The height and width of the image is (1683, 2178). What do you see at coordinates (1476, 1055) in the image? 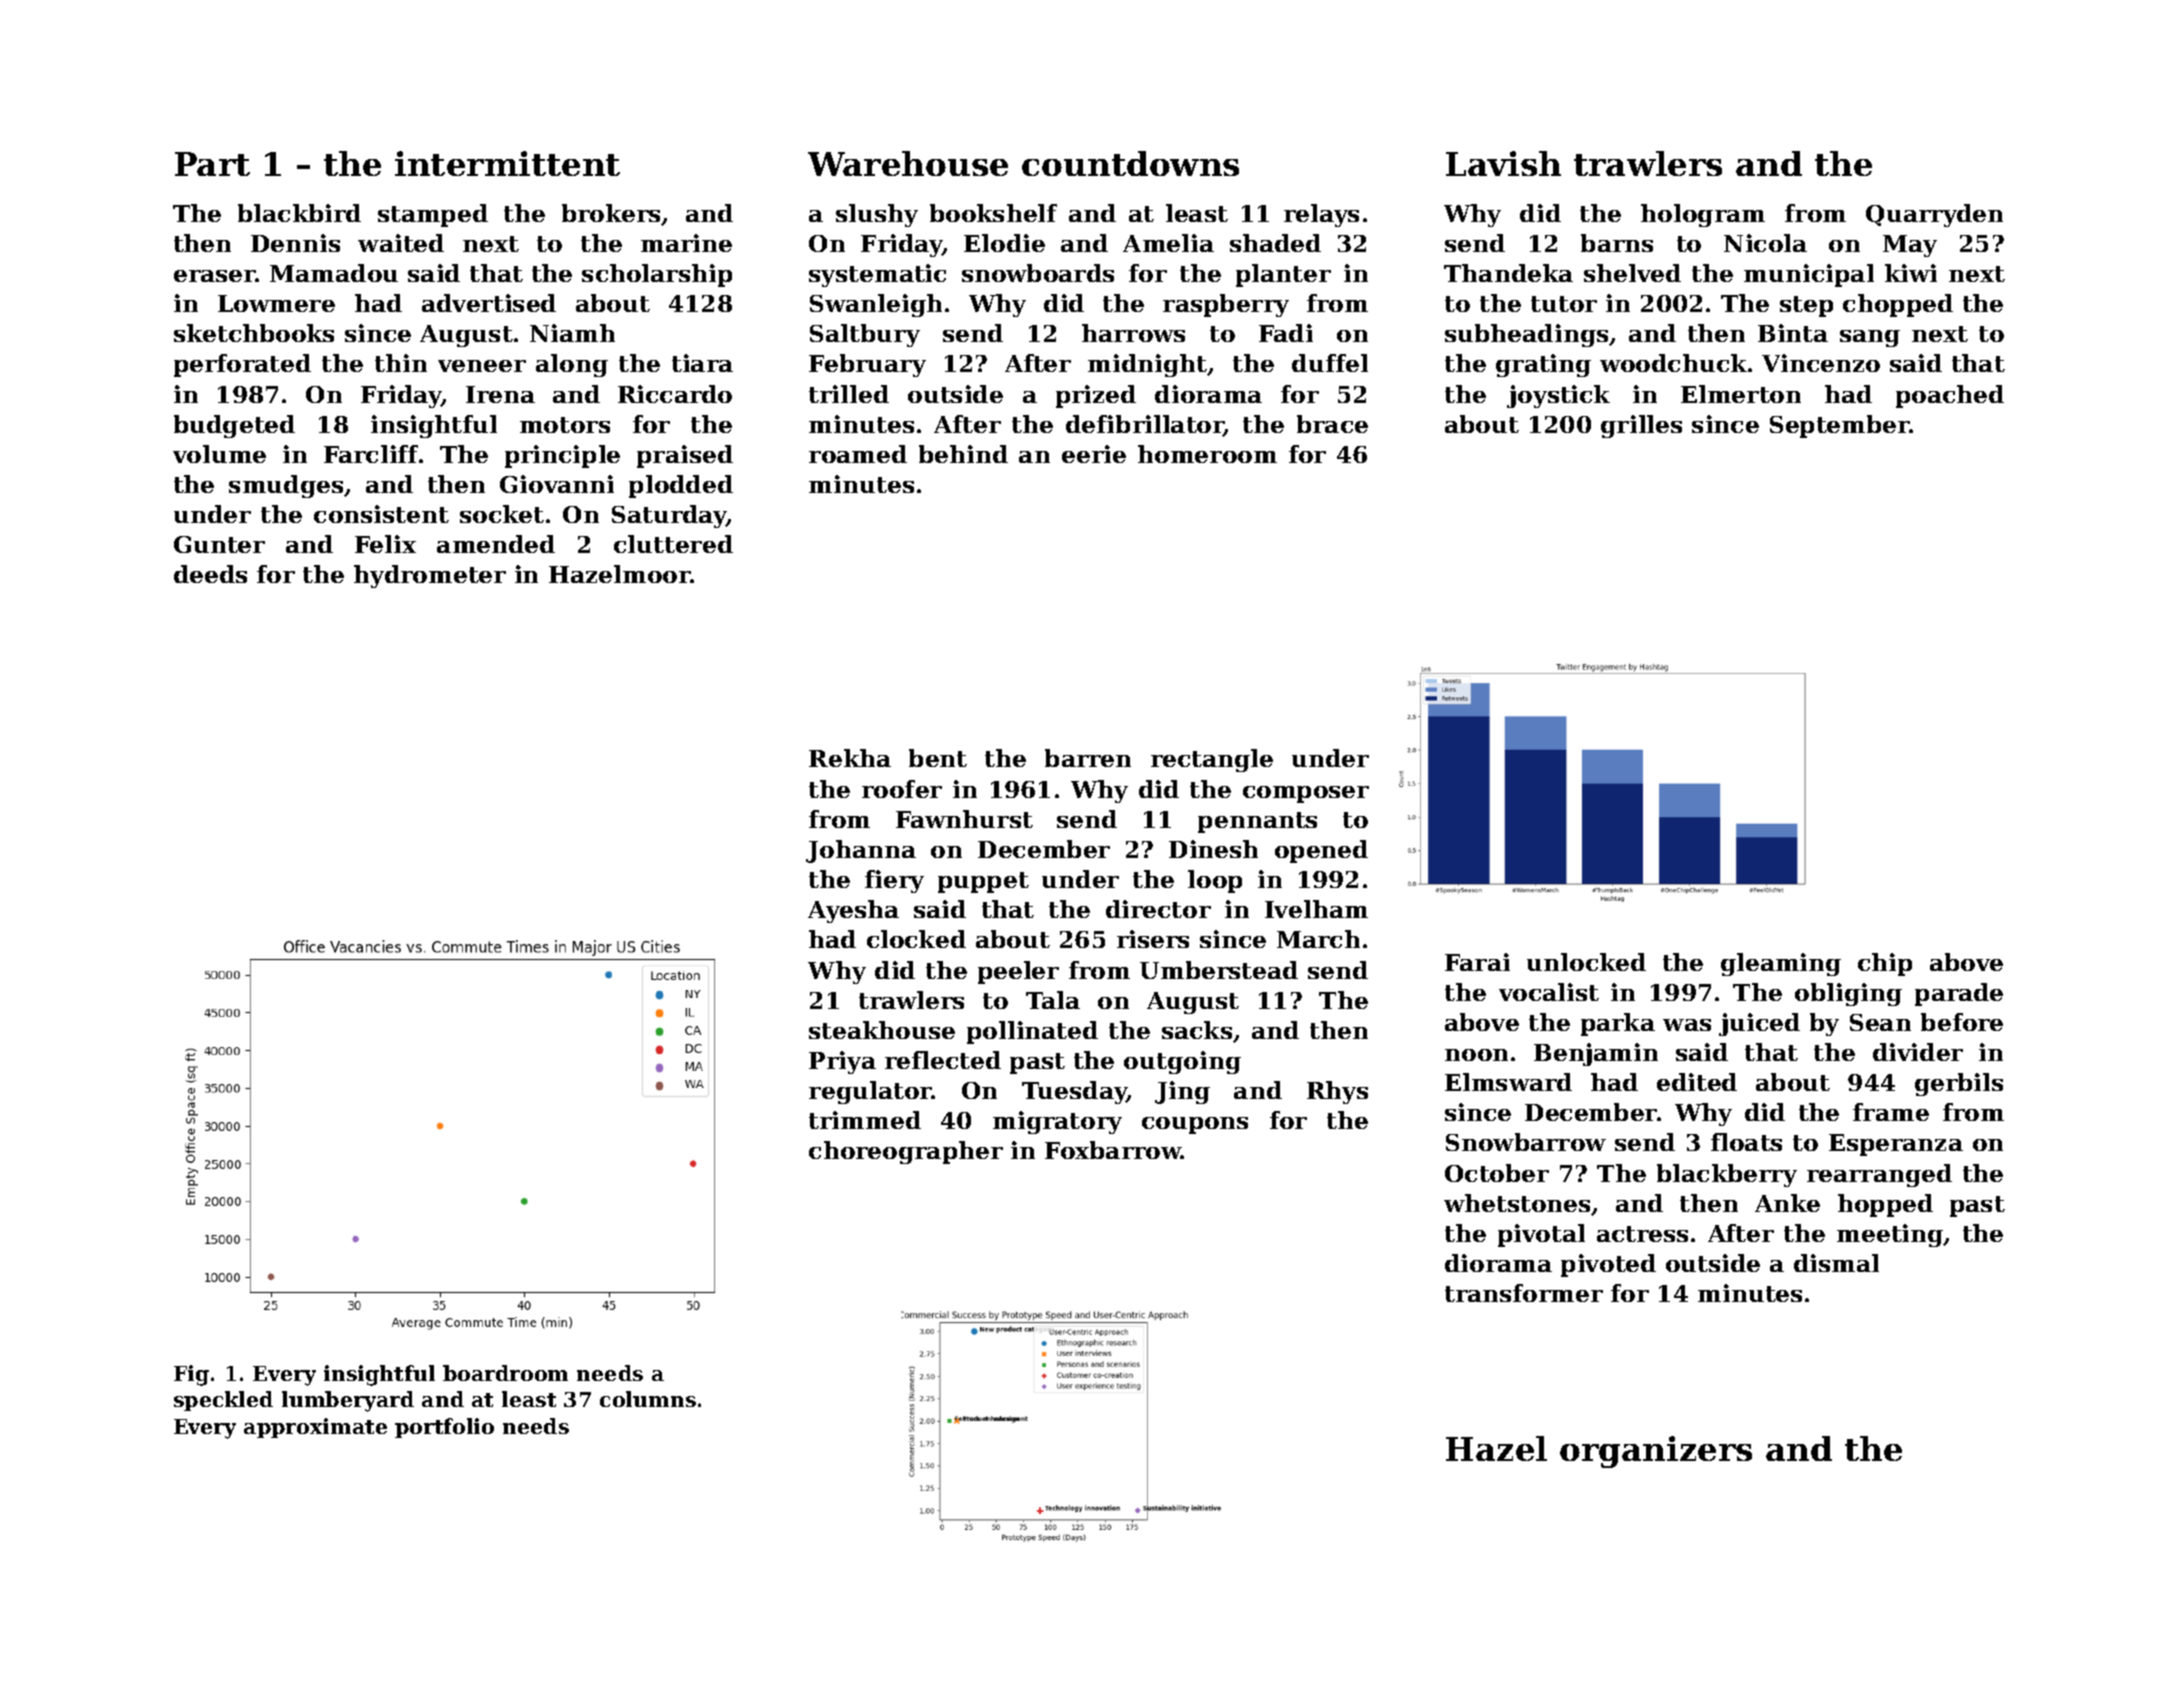
I see `noon` at bounding box center [1476, 1055].
